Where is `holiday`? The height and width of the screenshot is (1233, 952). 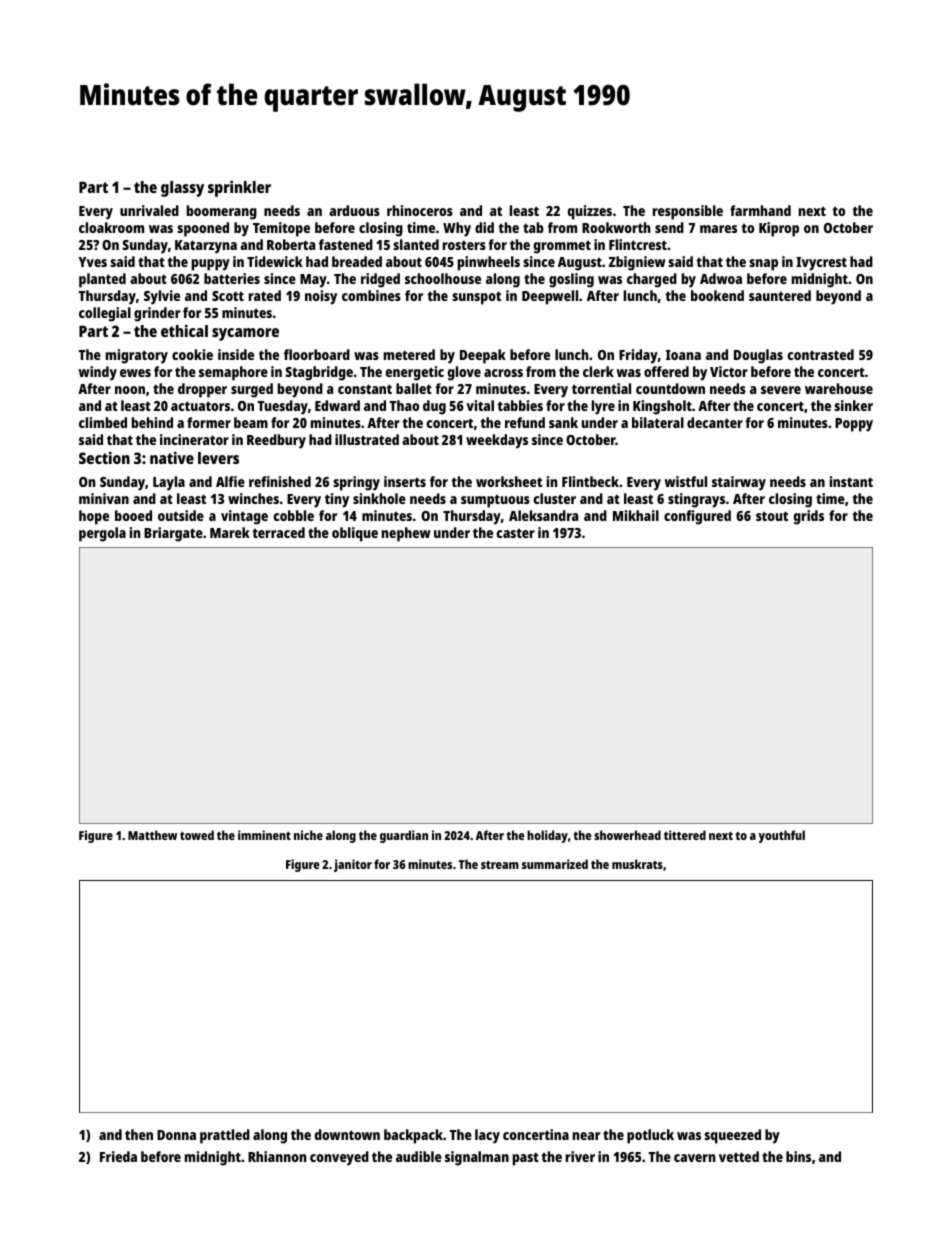
holiday is located at coordinates (547, 836).
